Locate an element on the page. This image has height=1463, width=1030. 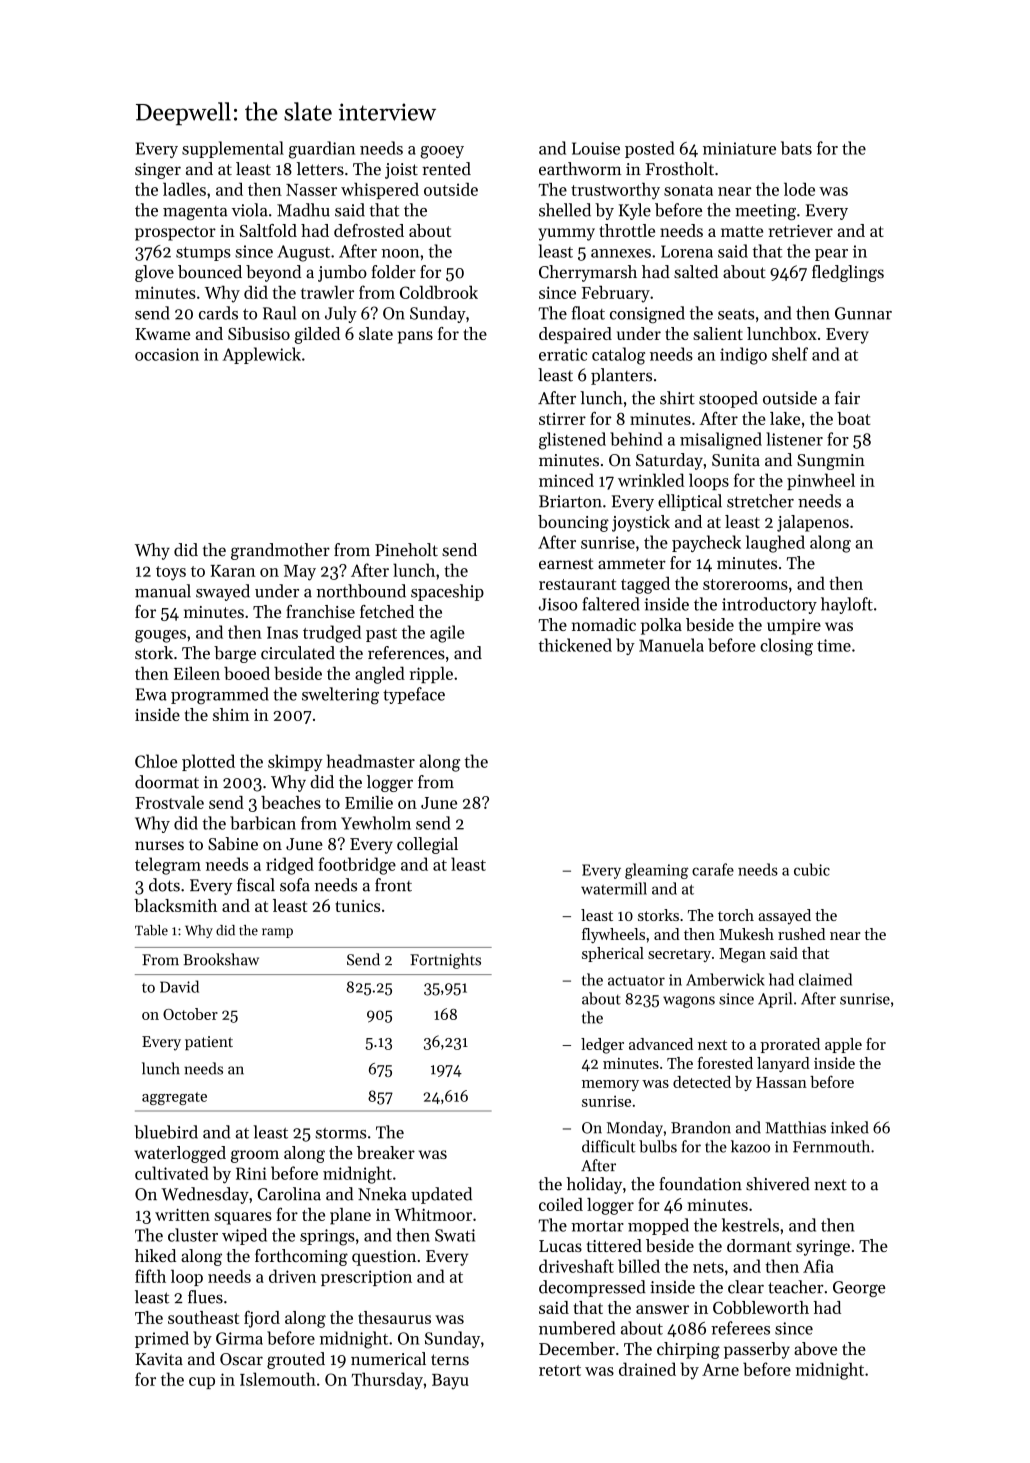
passerby is located at coordinates (757, 1350).
